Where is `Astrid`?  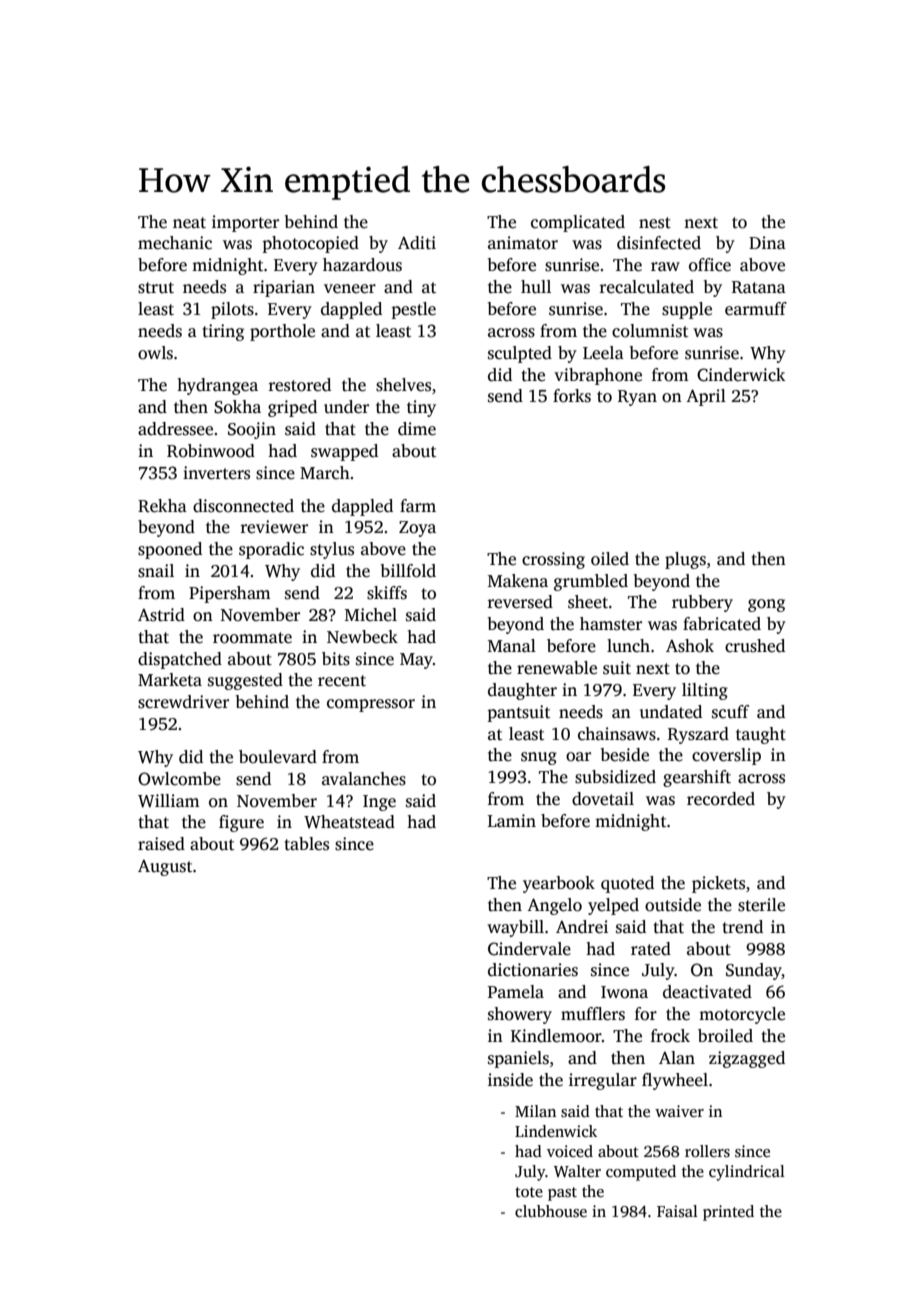
Astrid is located at coordinates (161, 615).
